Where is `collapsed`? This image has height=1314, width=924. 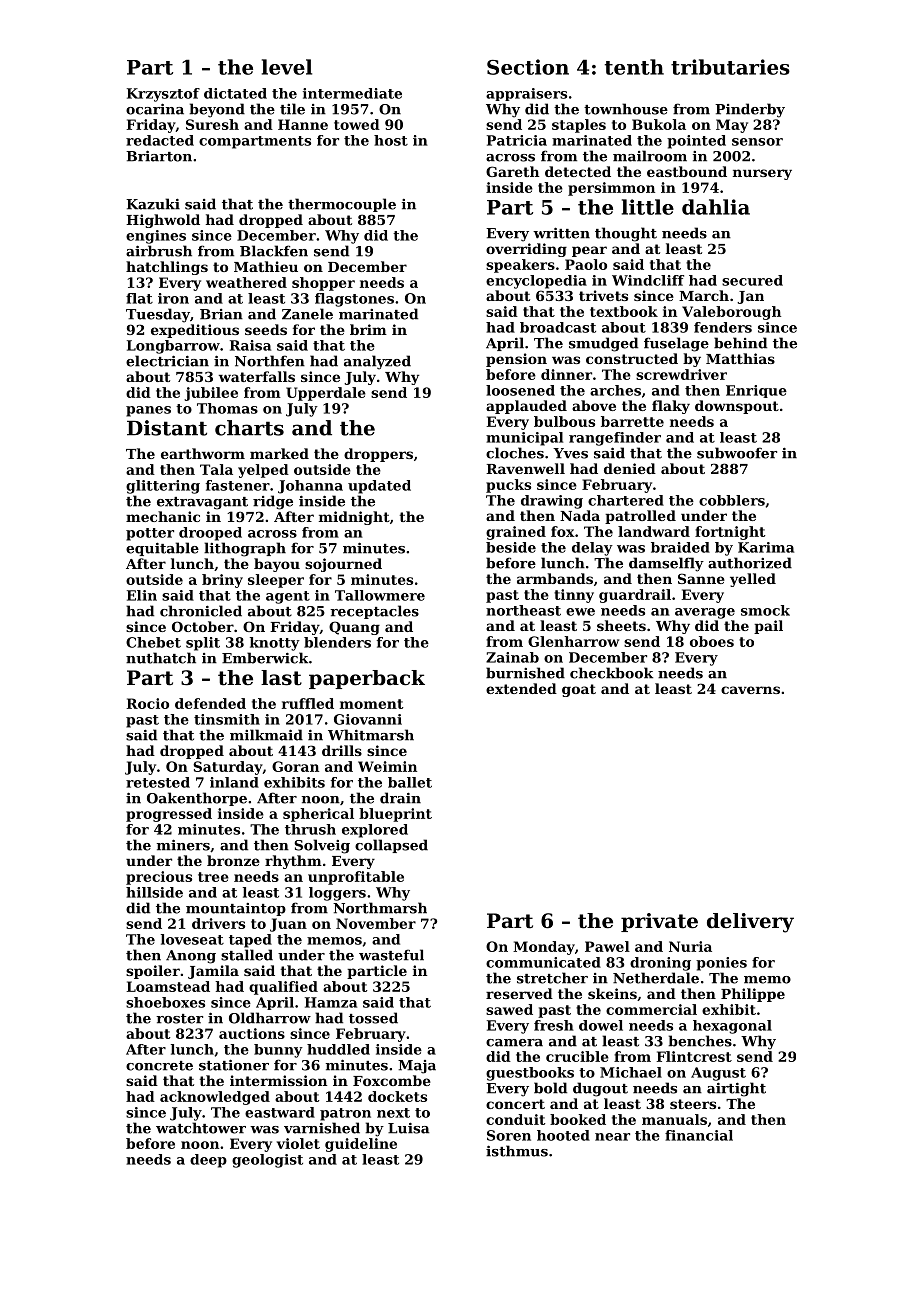
collapsed is located at coordinates (391, 846).
